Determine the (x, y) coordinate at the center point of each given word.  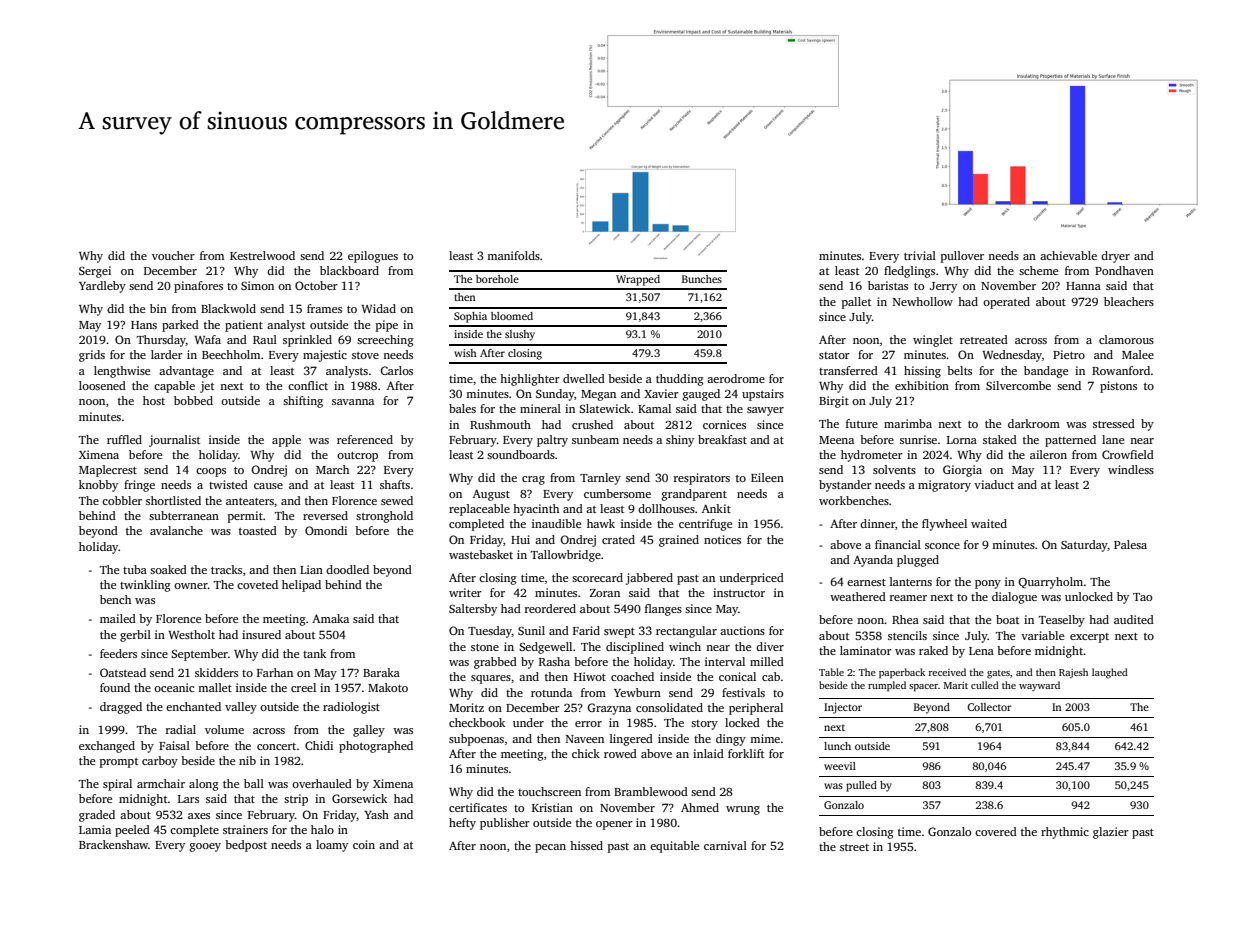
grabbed (495, 663)
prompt (119, 763)
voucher (173, 255)
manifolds (513, 255)
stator (834, 355)
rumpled (887, 686)
